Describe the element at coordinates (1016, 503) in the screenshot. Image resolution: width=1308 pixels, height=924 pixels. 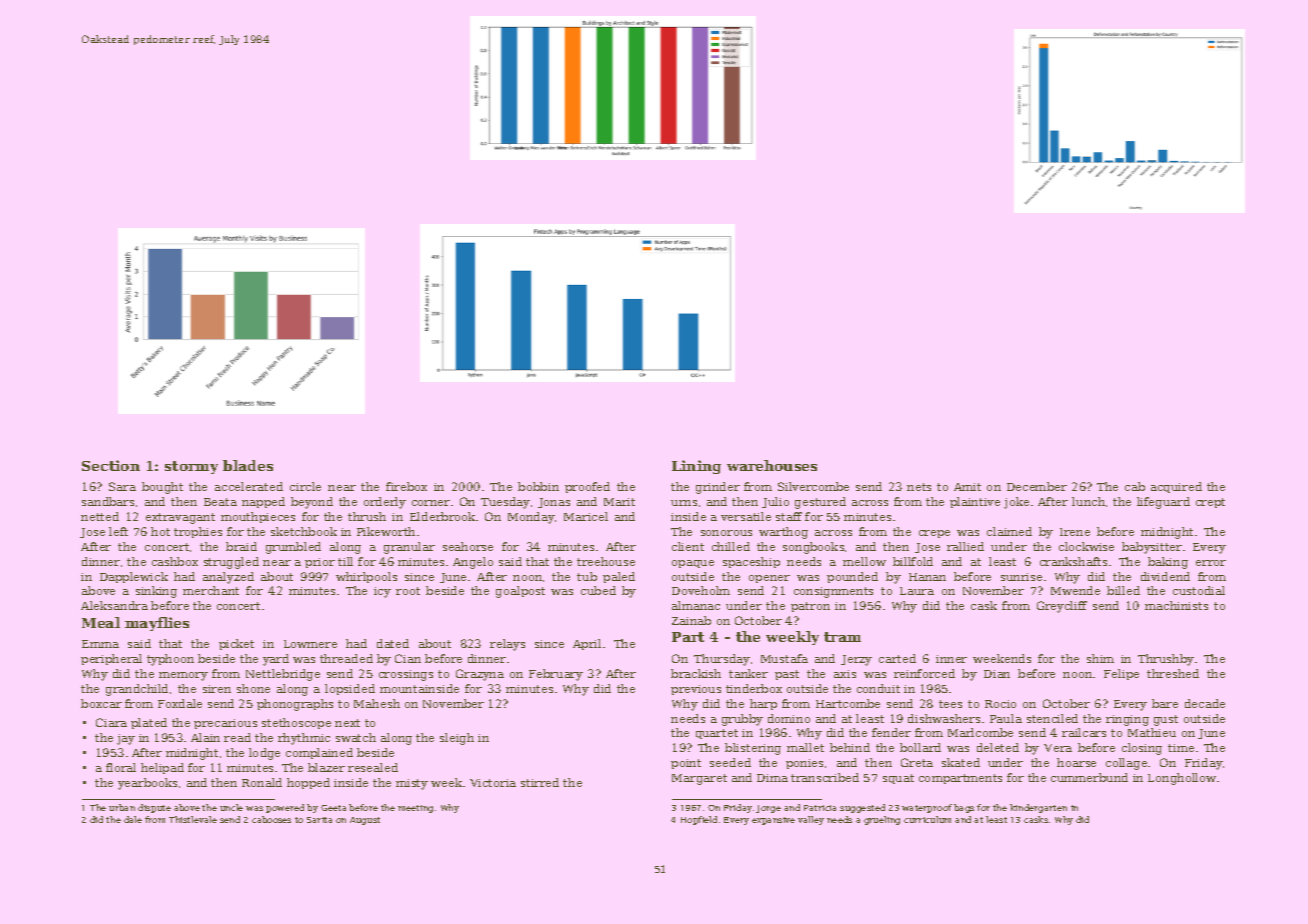
I see `joke` at that location.
